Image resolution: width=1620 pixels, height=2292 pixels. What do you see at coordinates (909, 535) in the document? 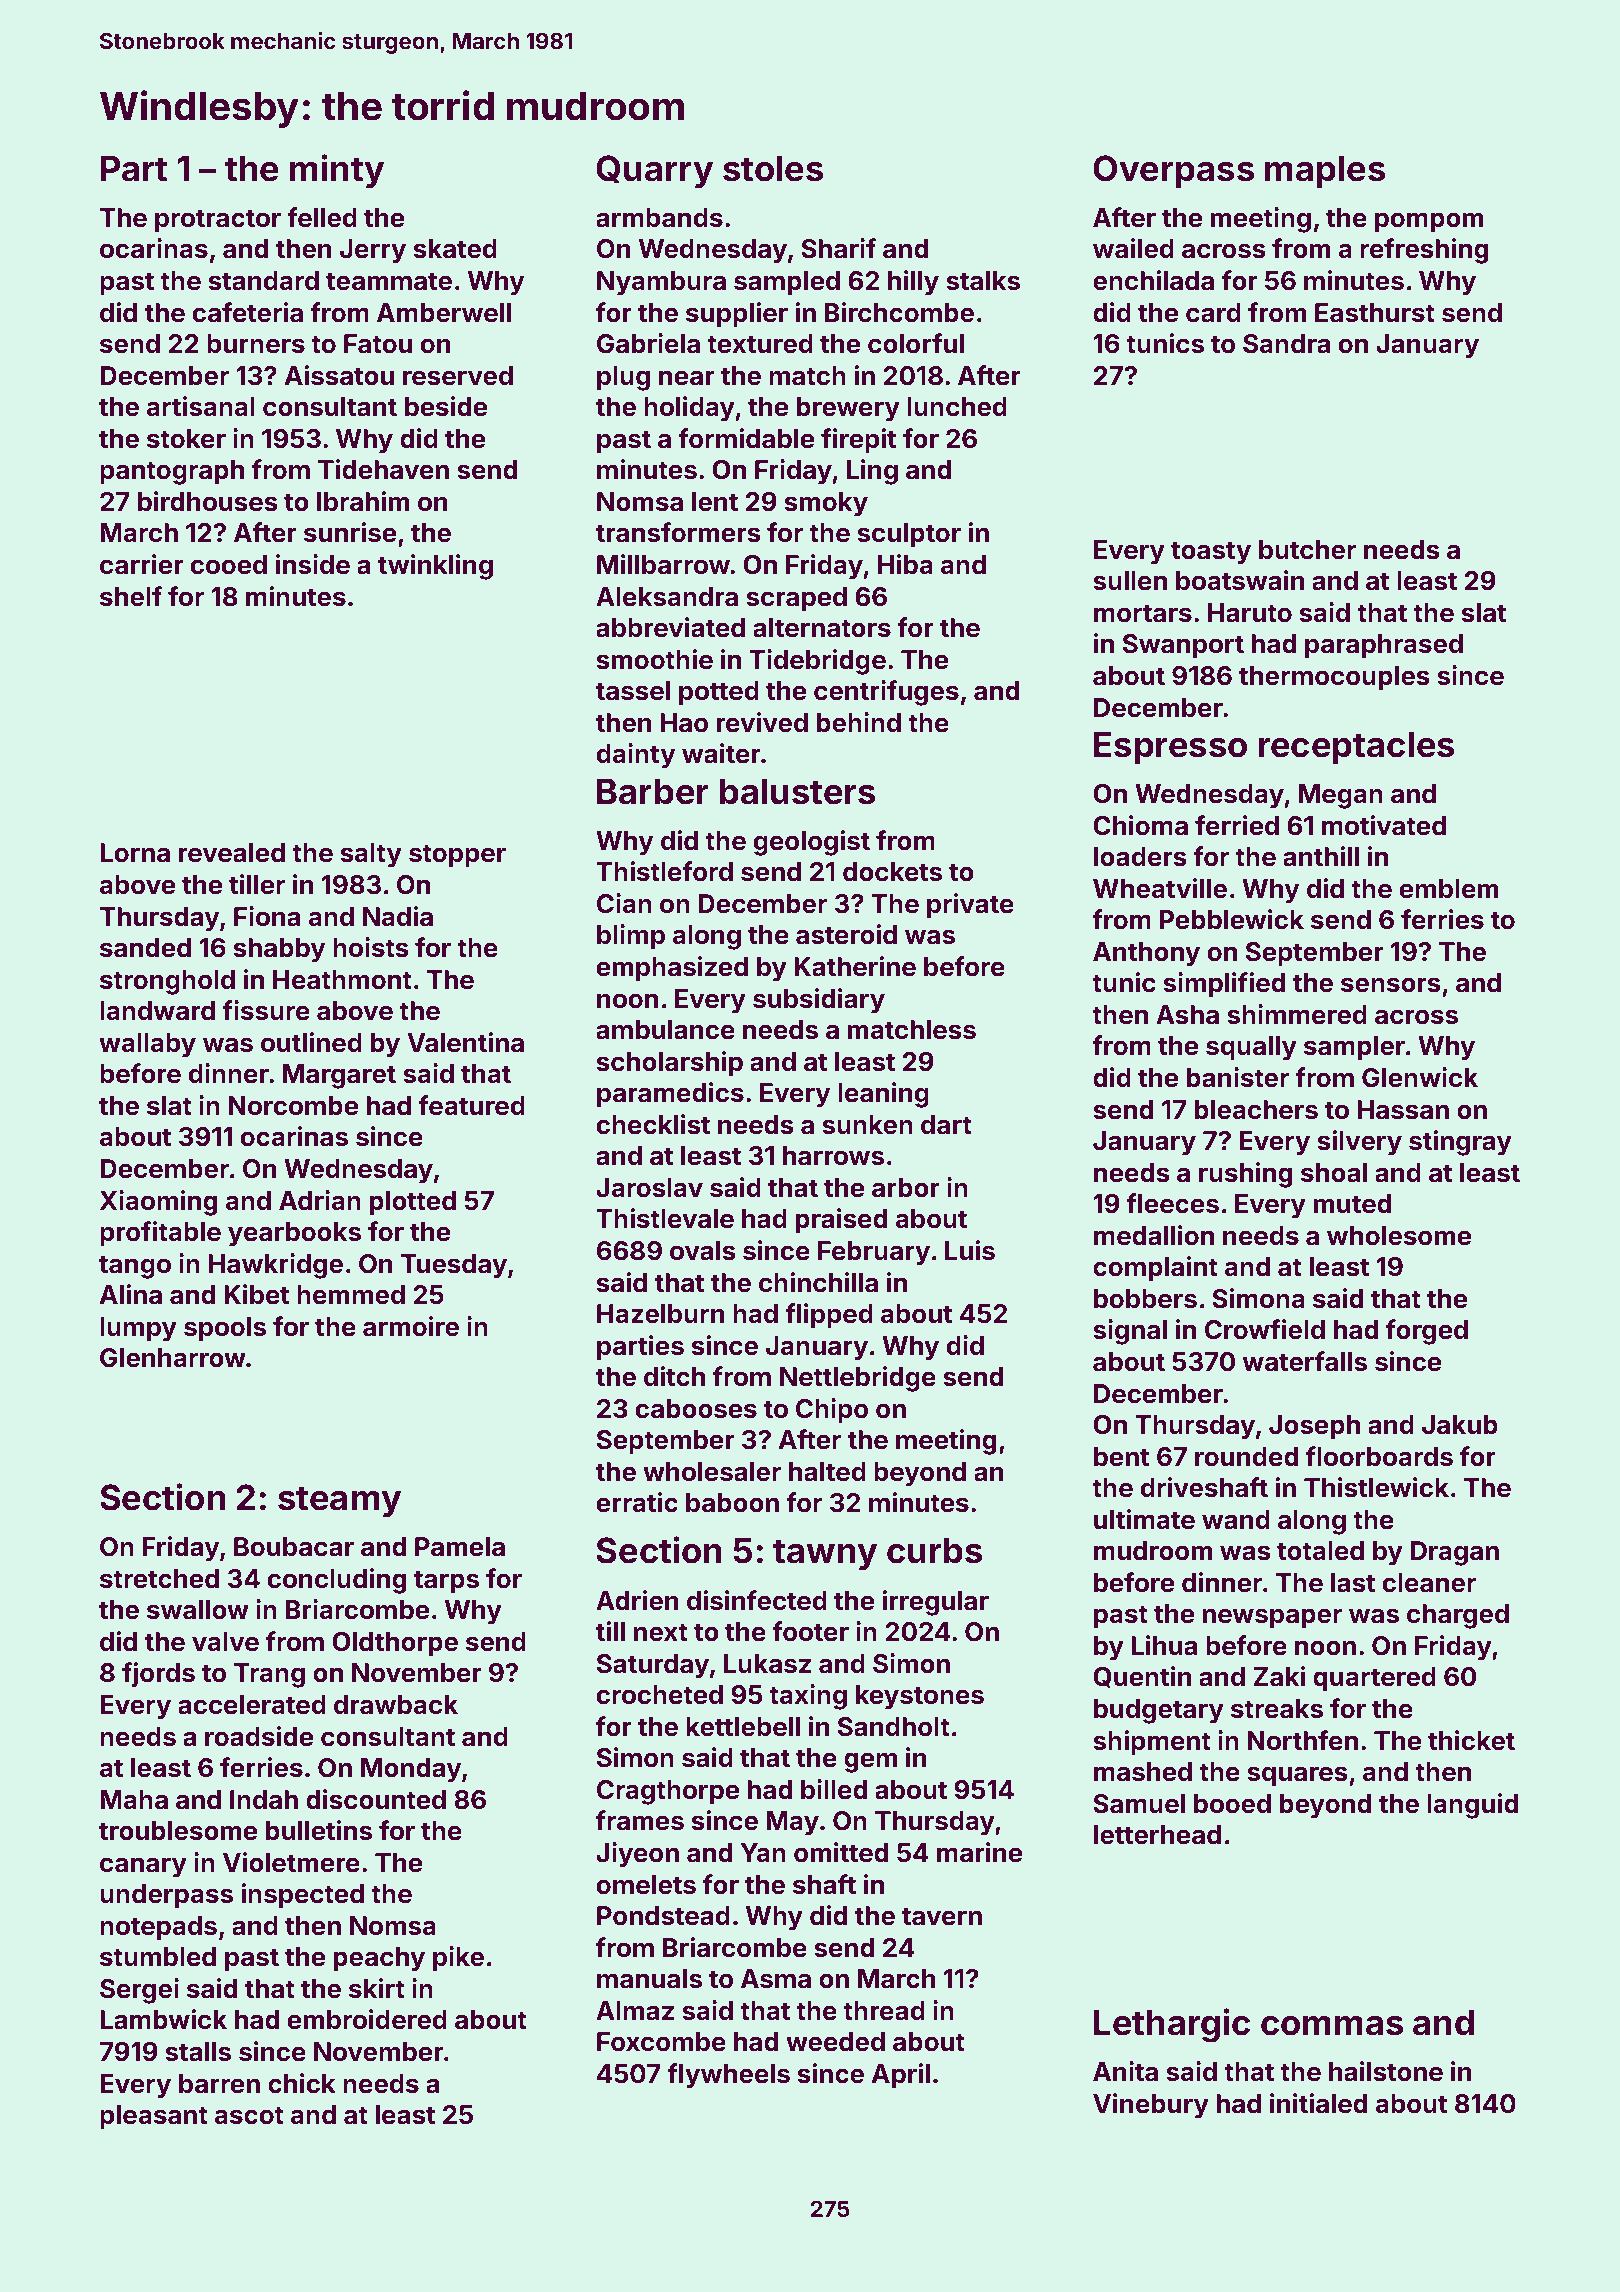
I see `sculptor` at bounding box center [909, 535].
